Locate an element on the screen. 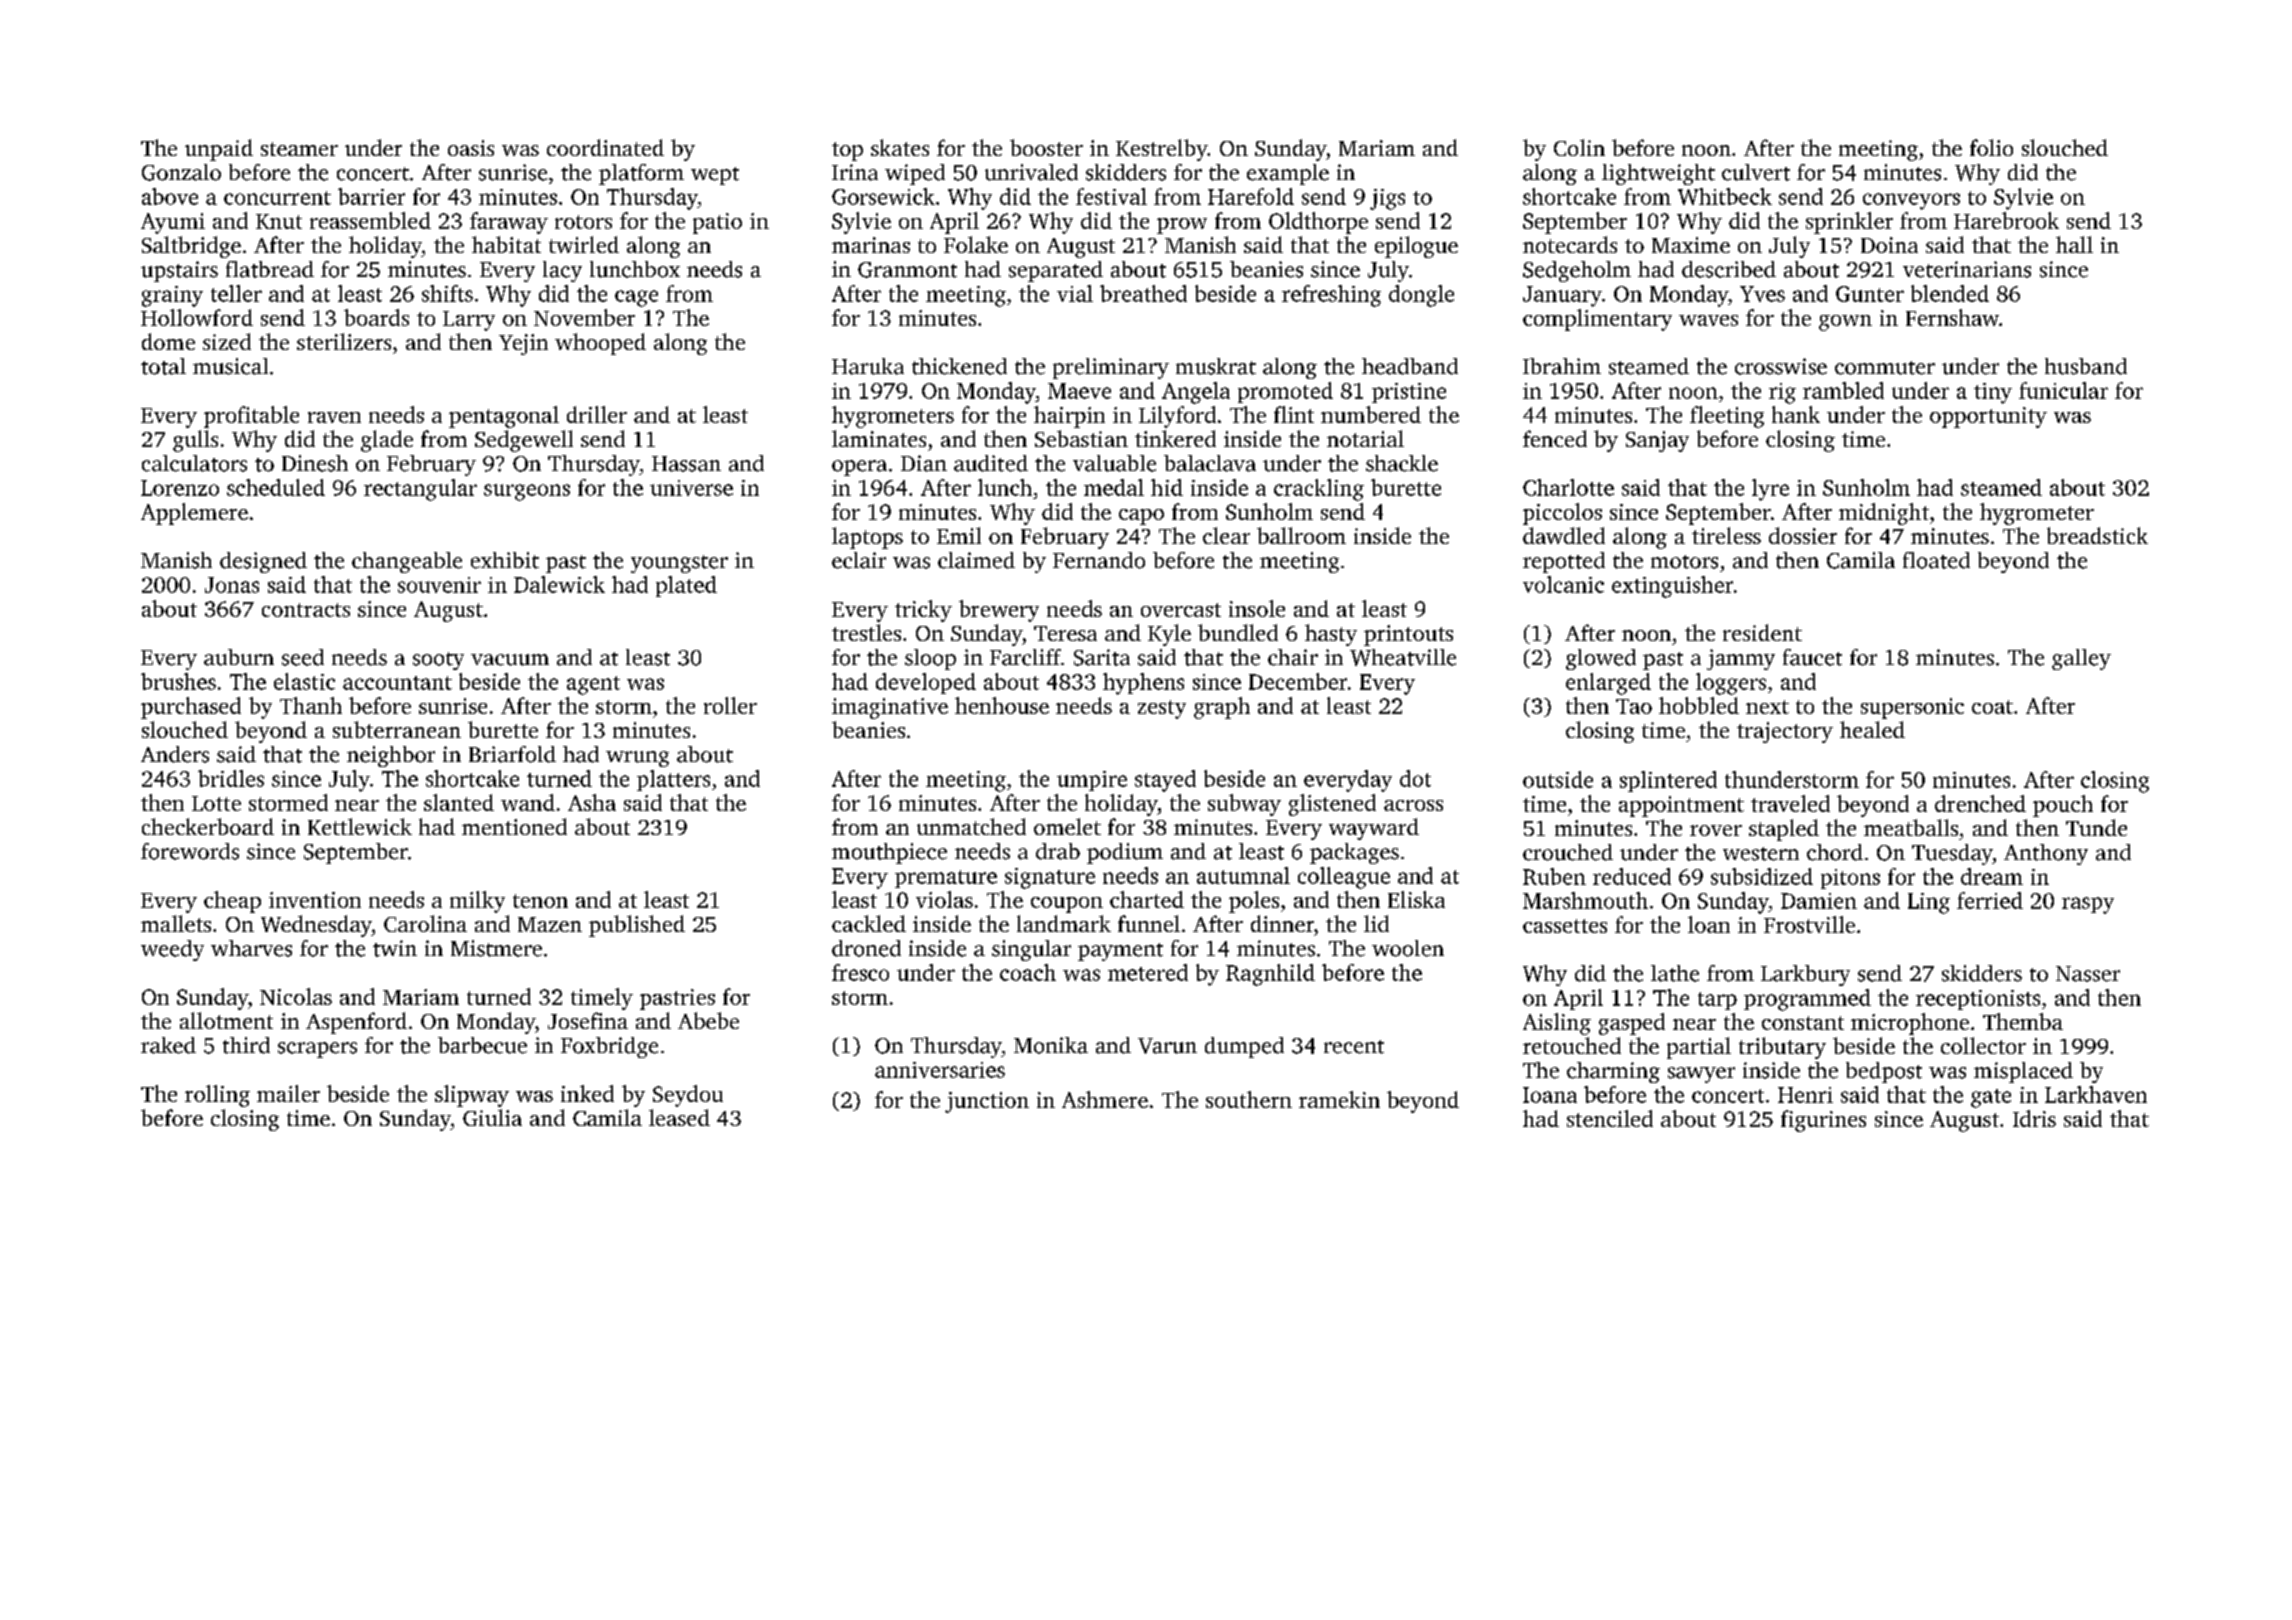  skates is located at coordinates (900, 147).
